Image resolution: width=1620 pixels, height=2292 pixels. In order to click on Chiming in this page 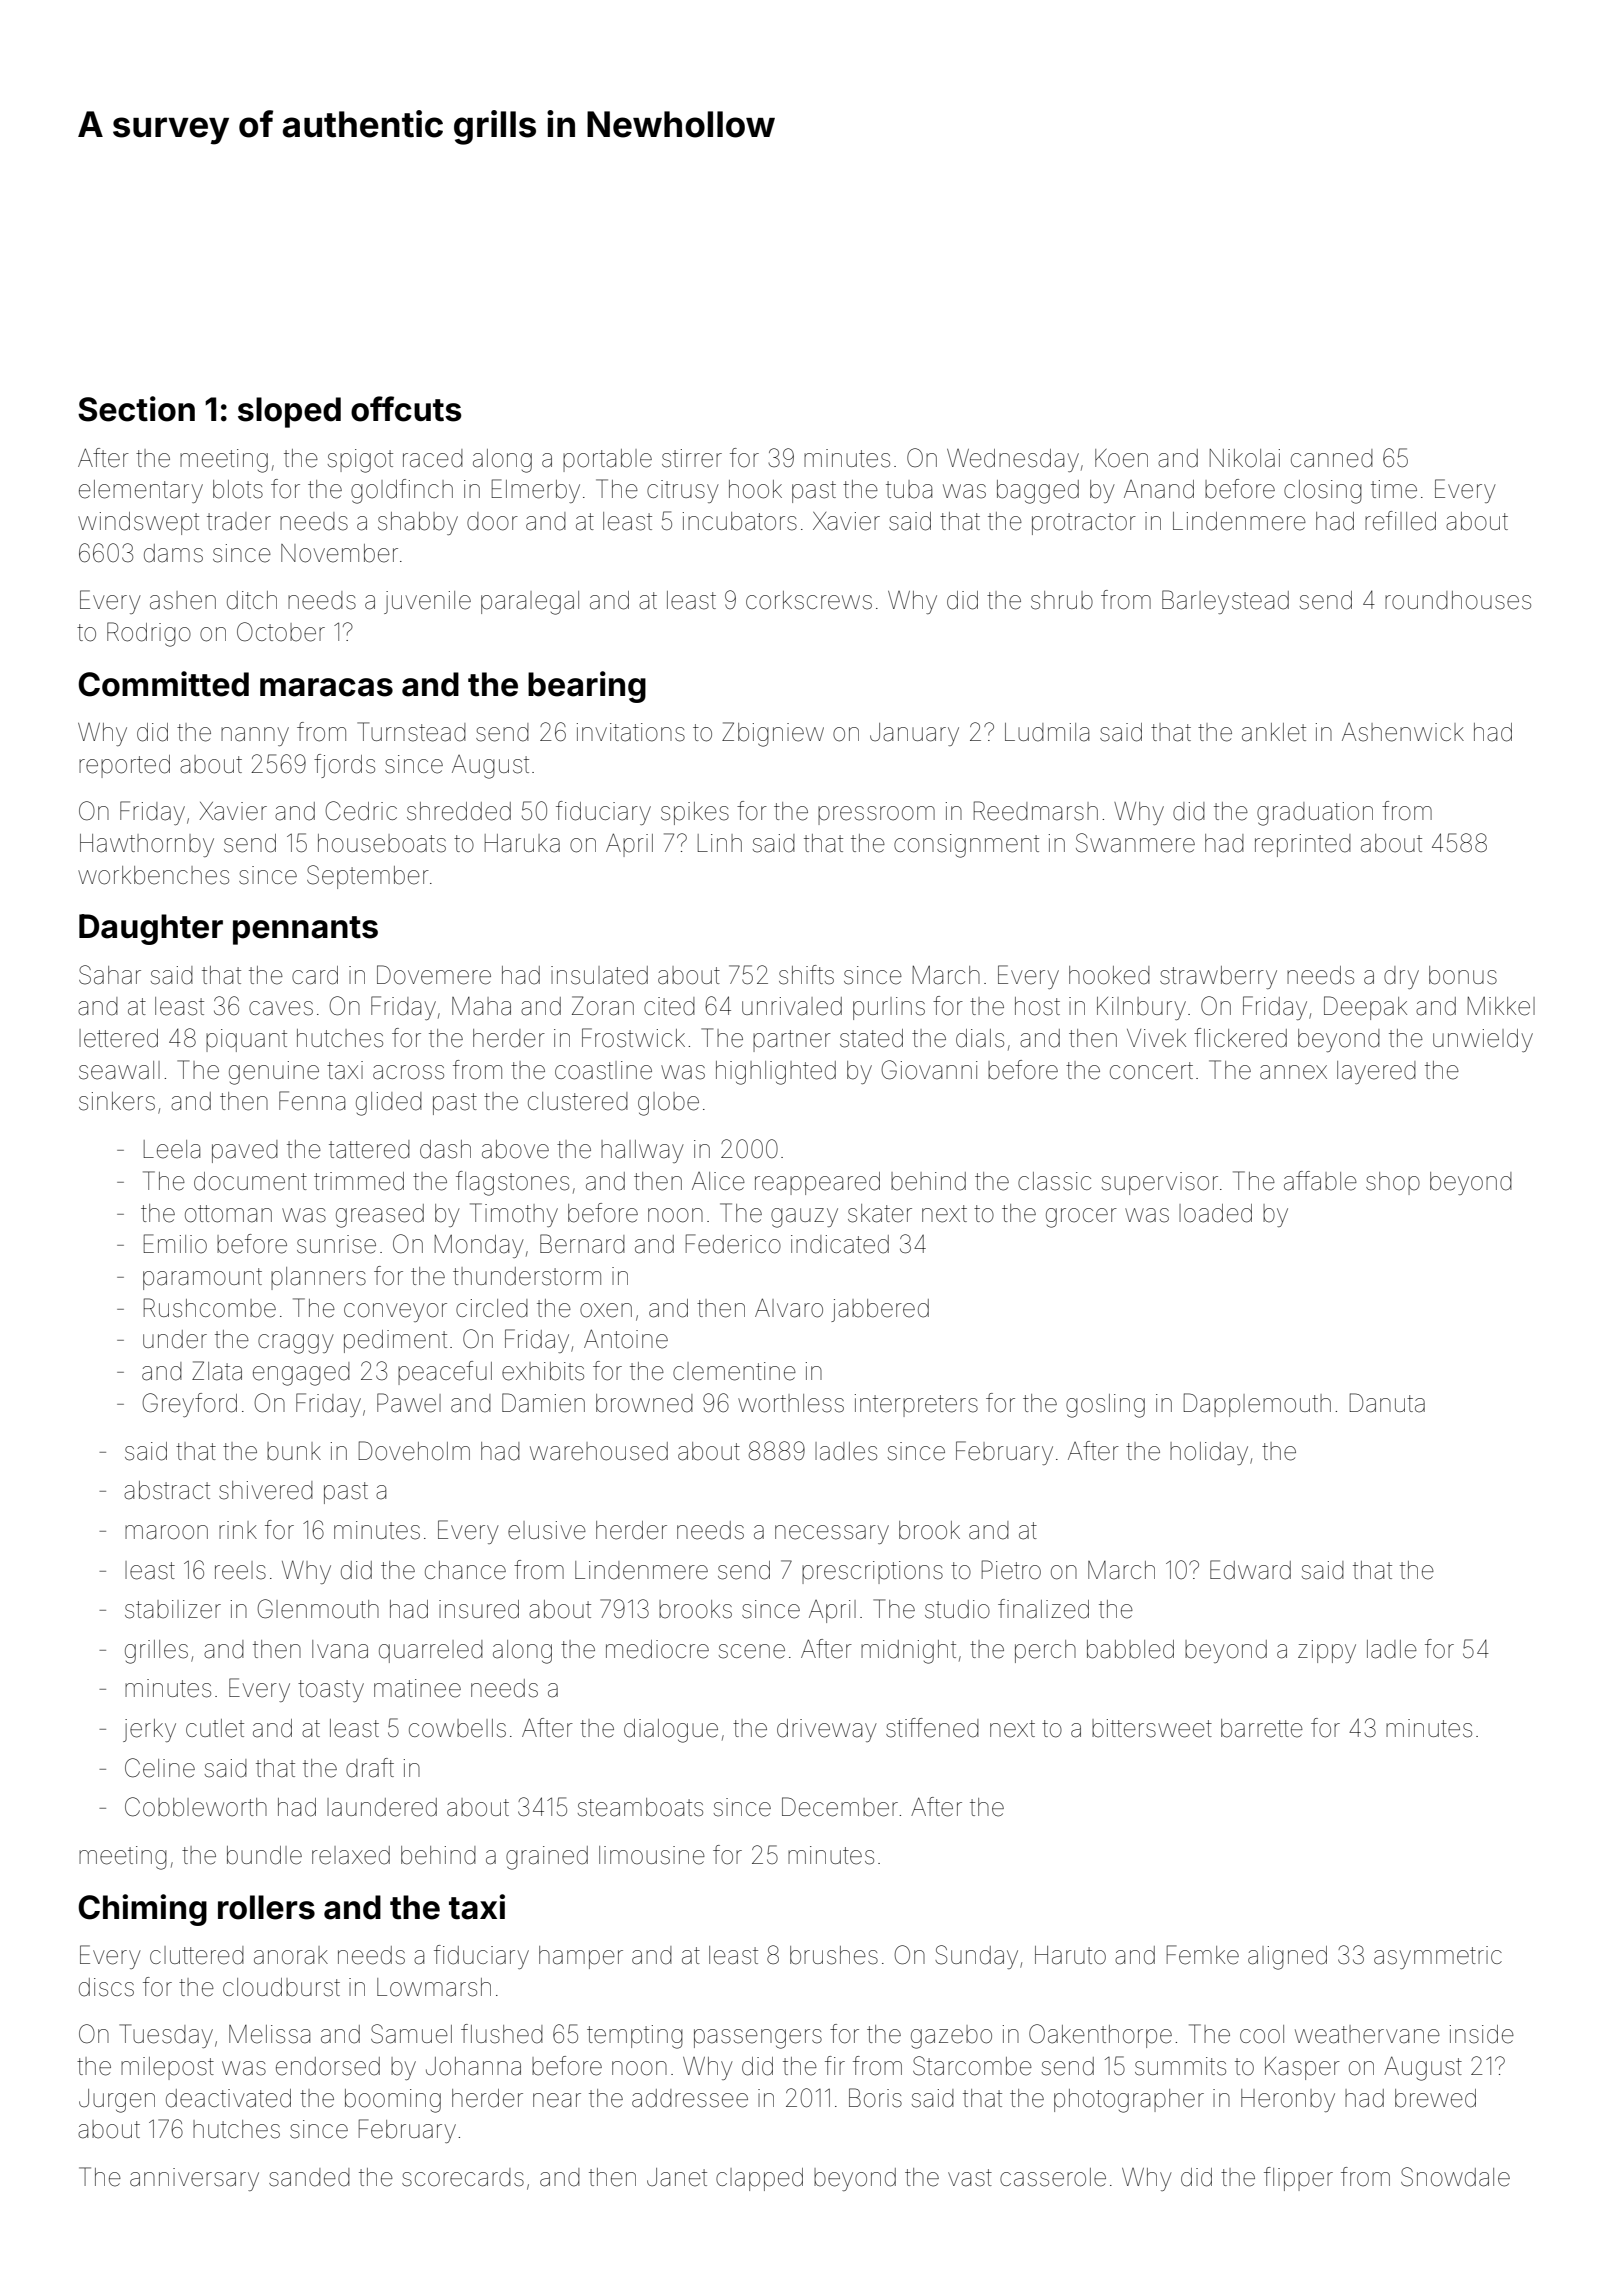, I will do `click(142, 1910)`.
